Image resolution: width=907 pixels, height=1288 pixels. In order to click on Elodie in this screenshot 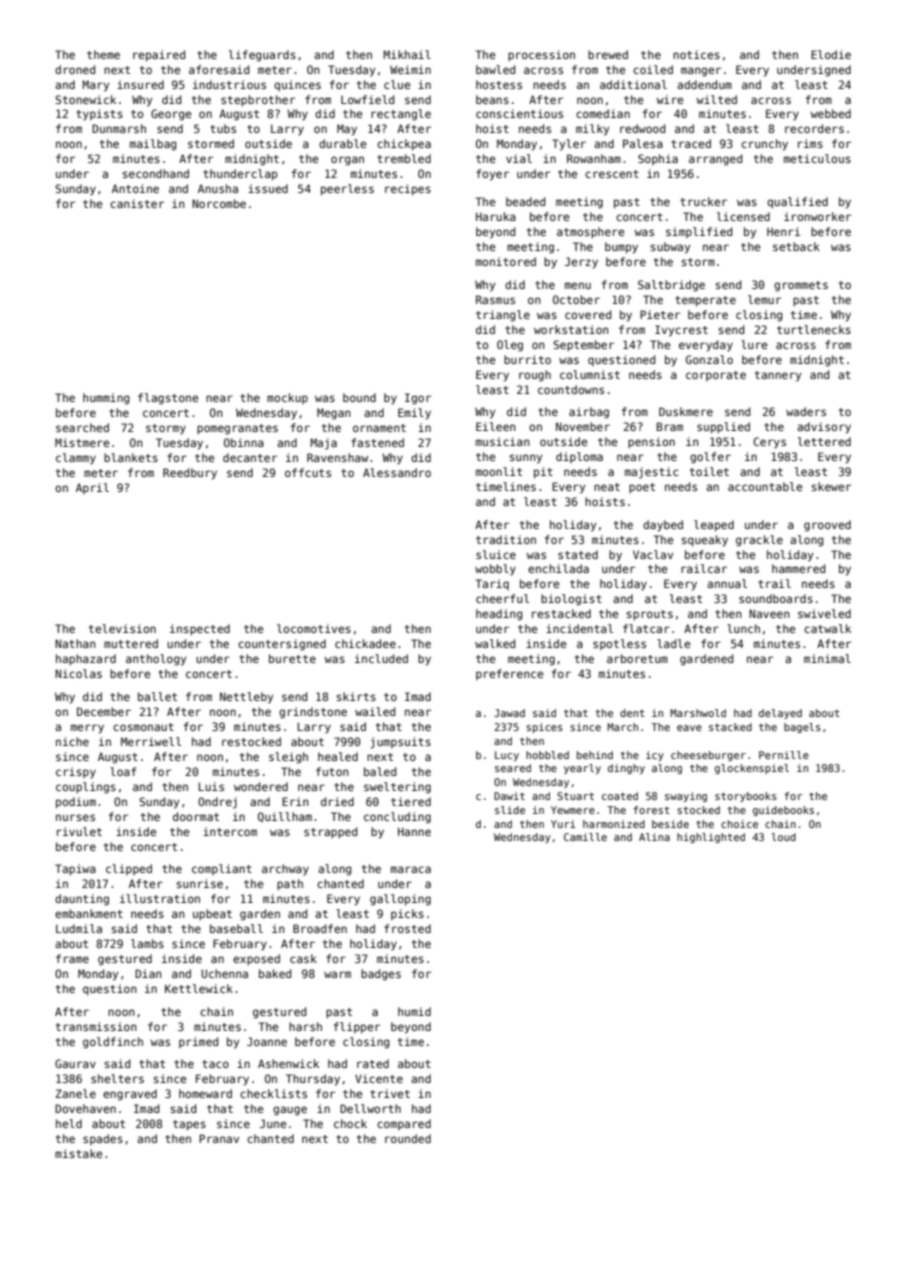, I will do `click(831, 54)`.
